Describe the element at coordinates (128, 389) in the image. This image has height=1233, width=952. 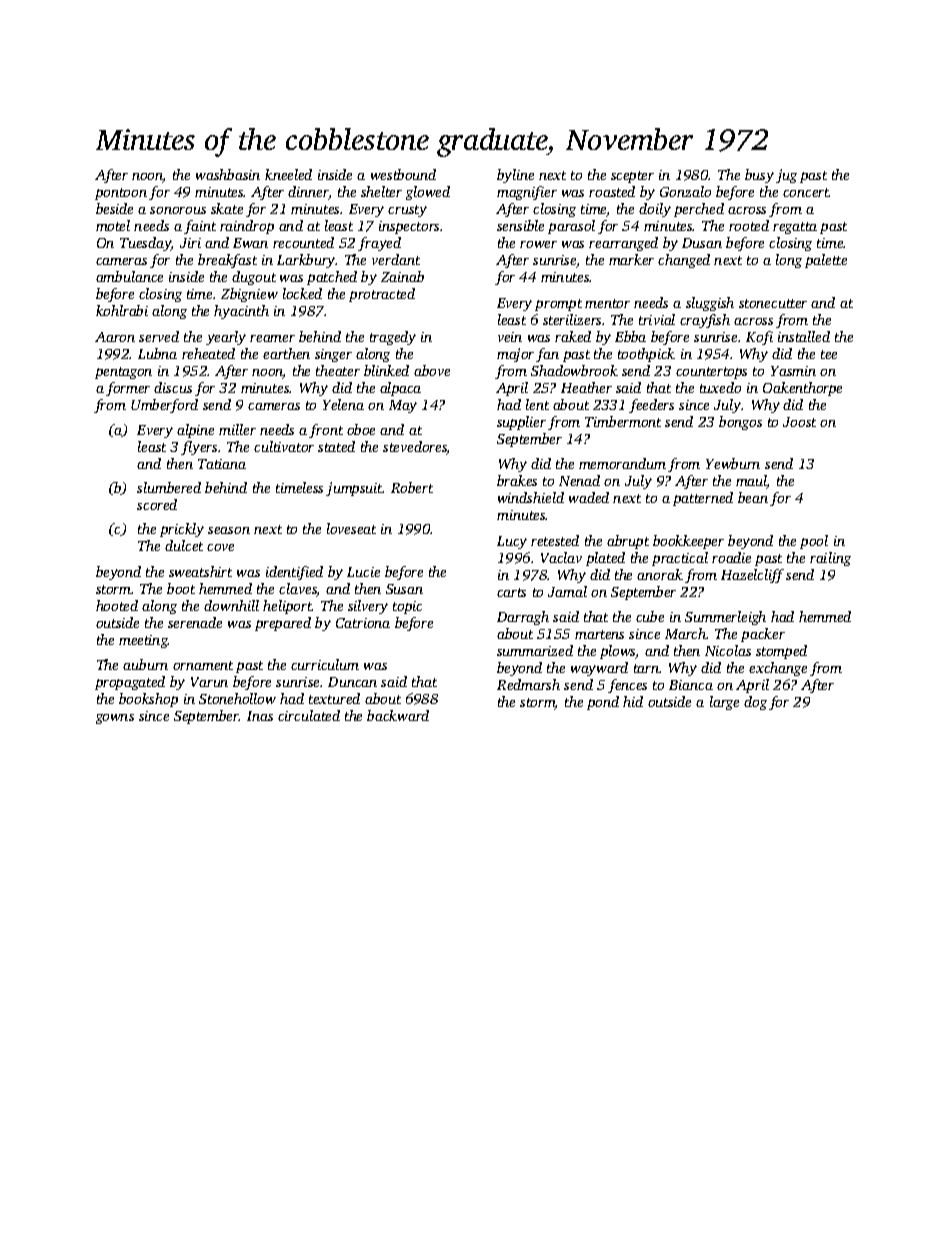
I see `former` at that location.
